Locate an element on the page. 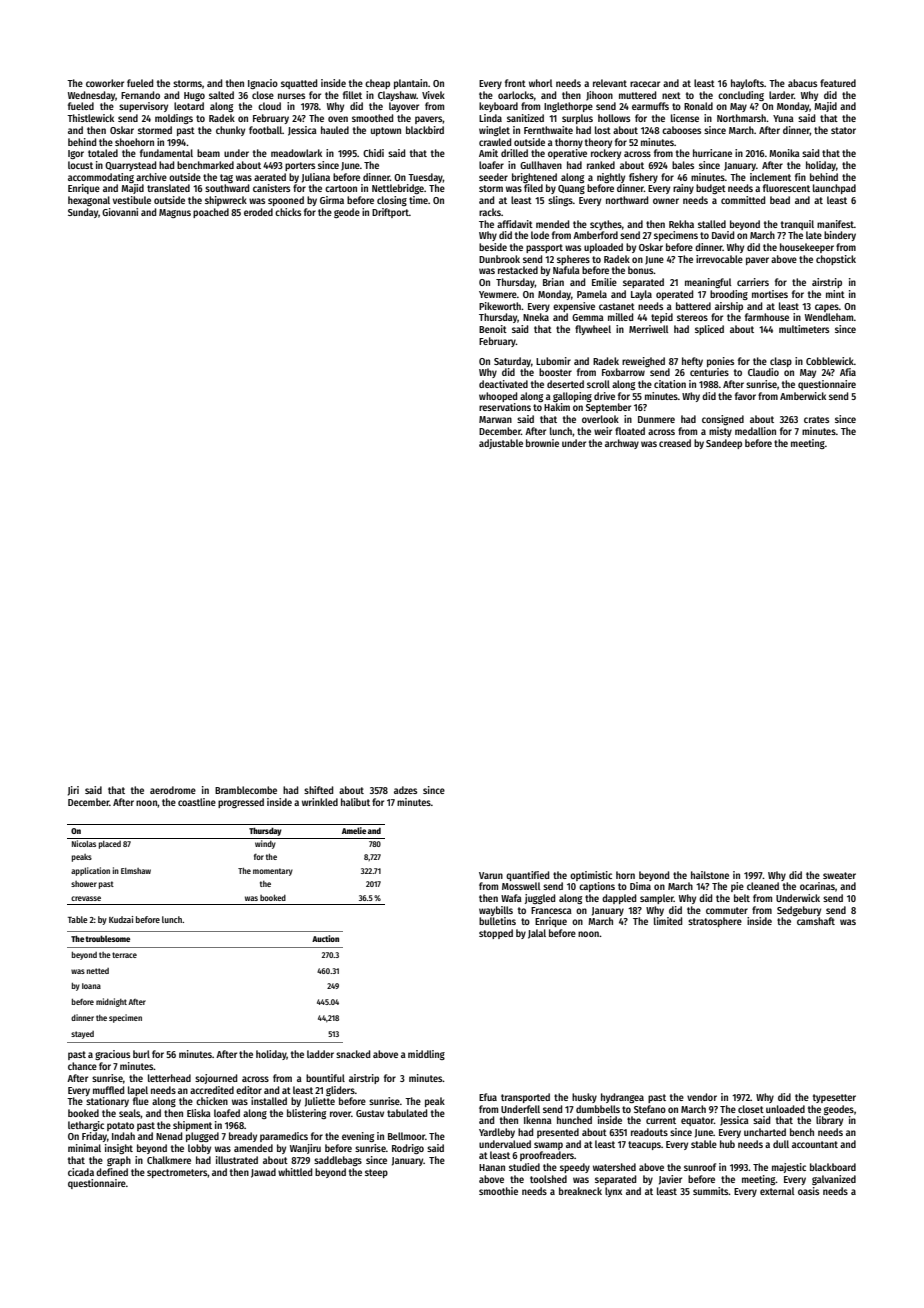 This page has height=1308, width=924. Efua is located at coordinates (488, 1097).
